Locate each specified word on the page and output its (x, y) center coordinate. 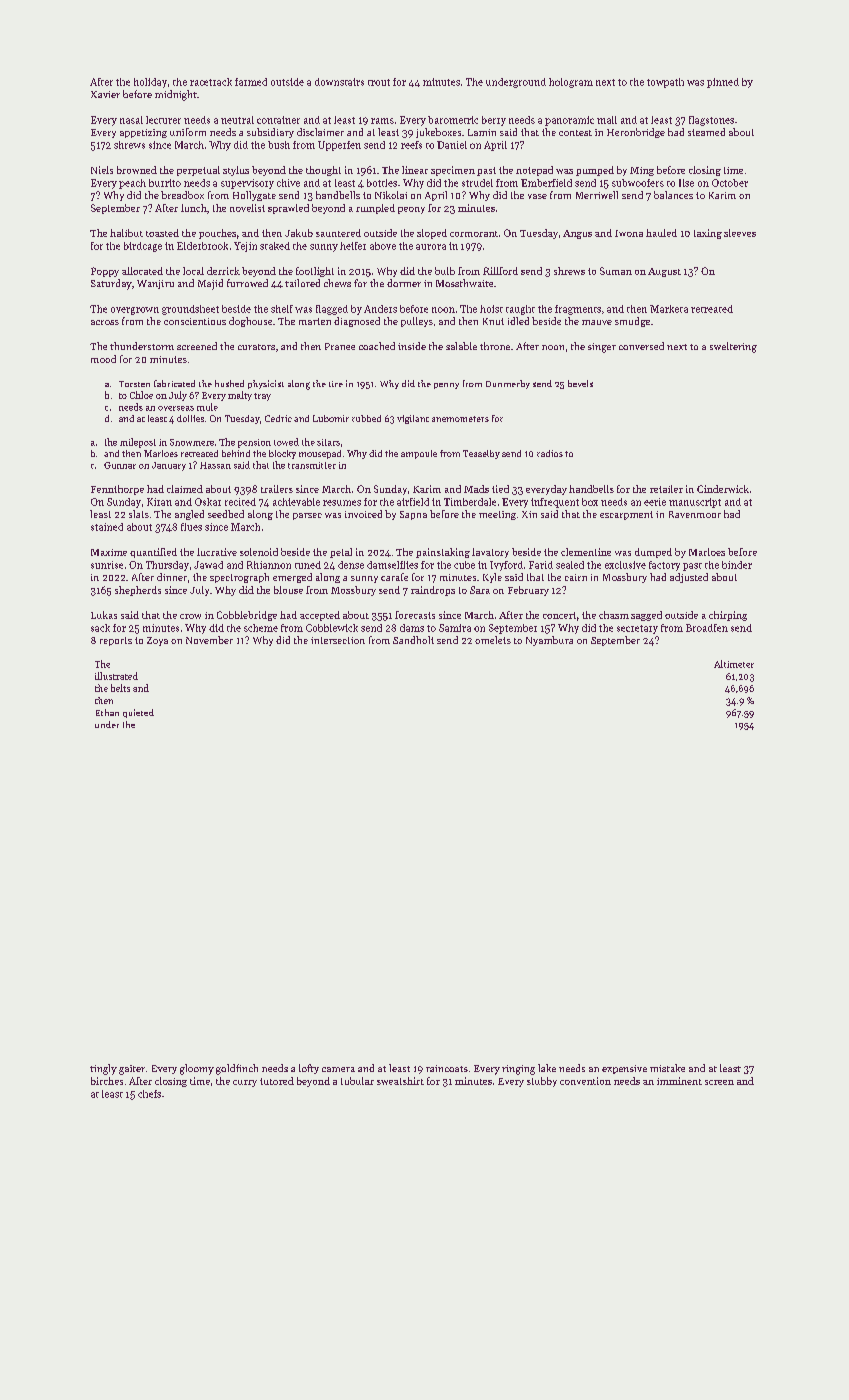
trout (379, 82)
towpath (665, 83)
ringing (518, 1070)
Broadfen (707, 628)
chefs (149, 1094)
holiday (150, 83)
